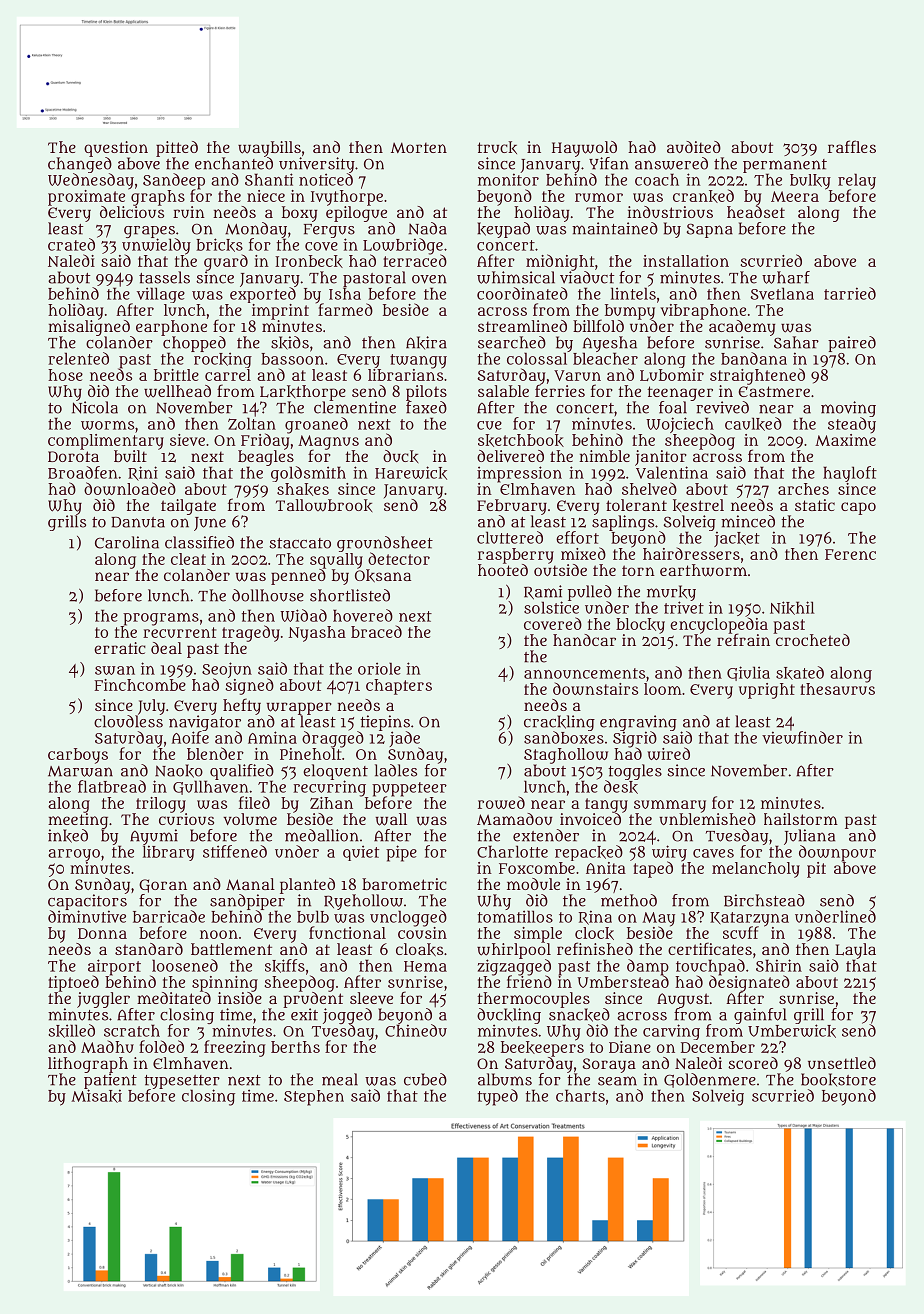  I want to click on ruin, so click(189, 212).
